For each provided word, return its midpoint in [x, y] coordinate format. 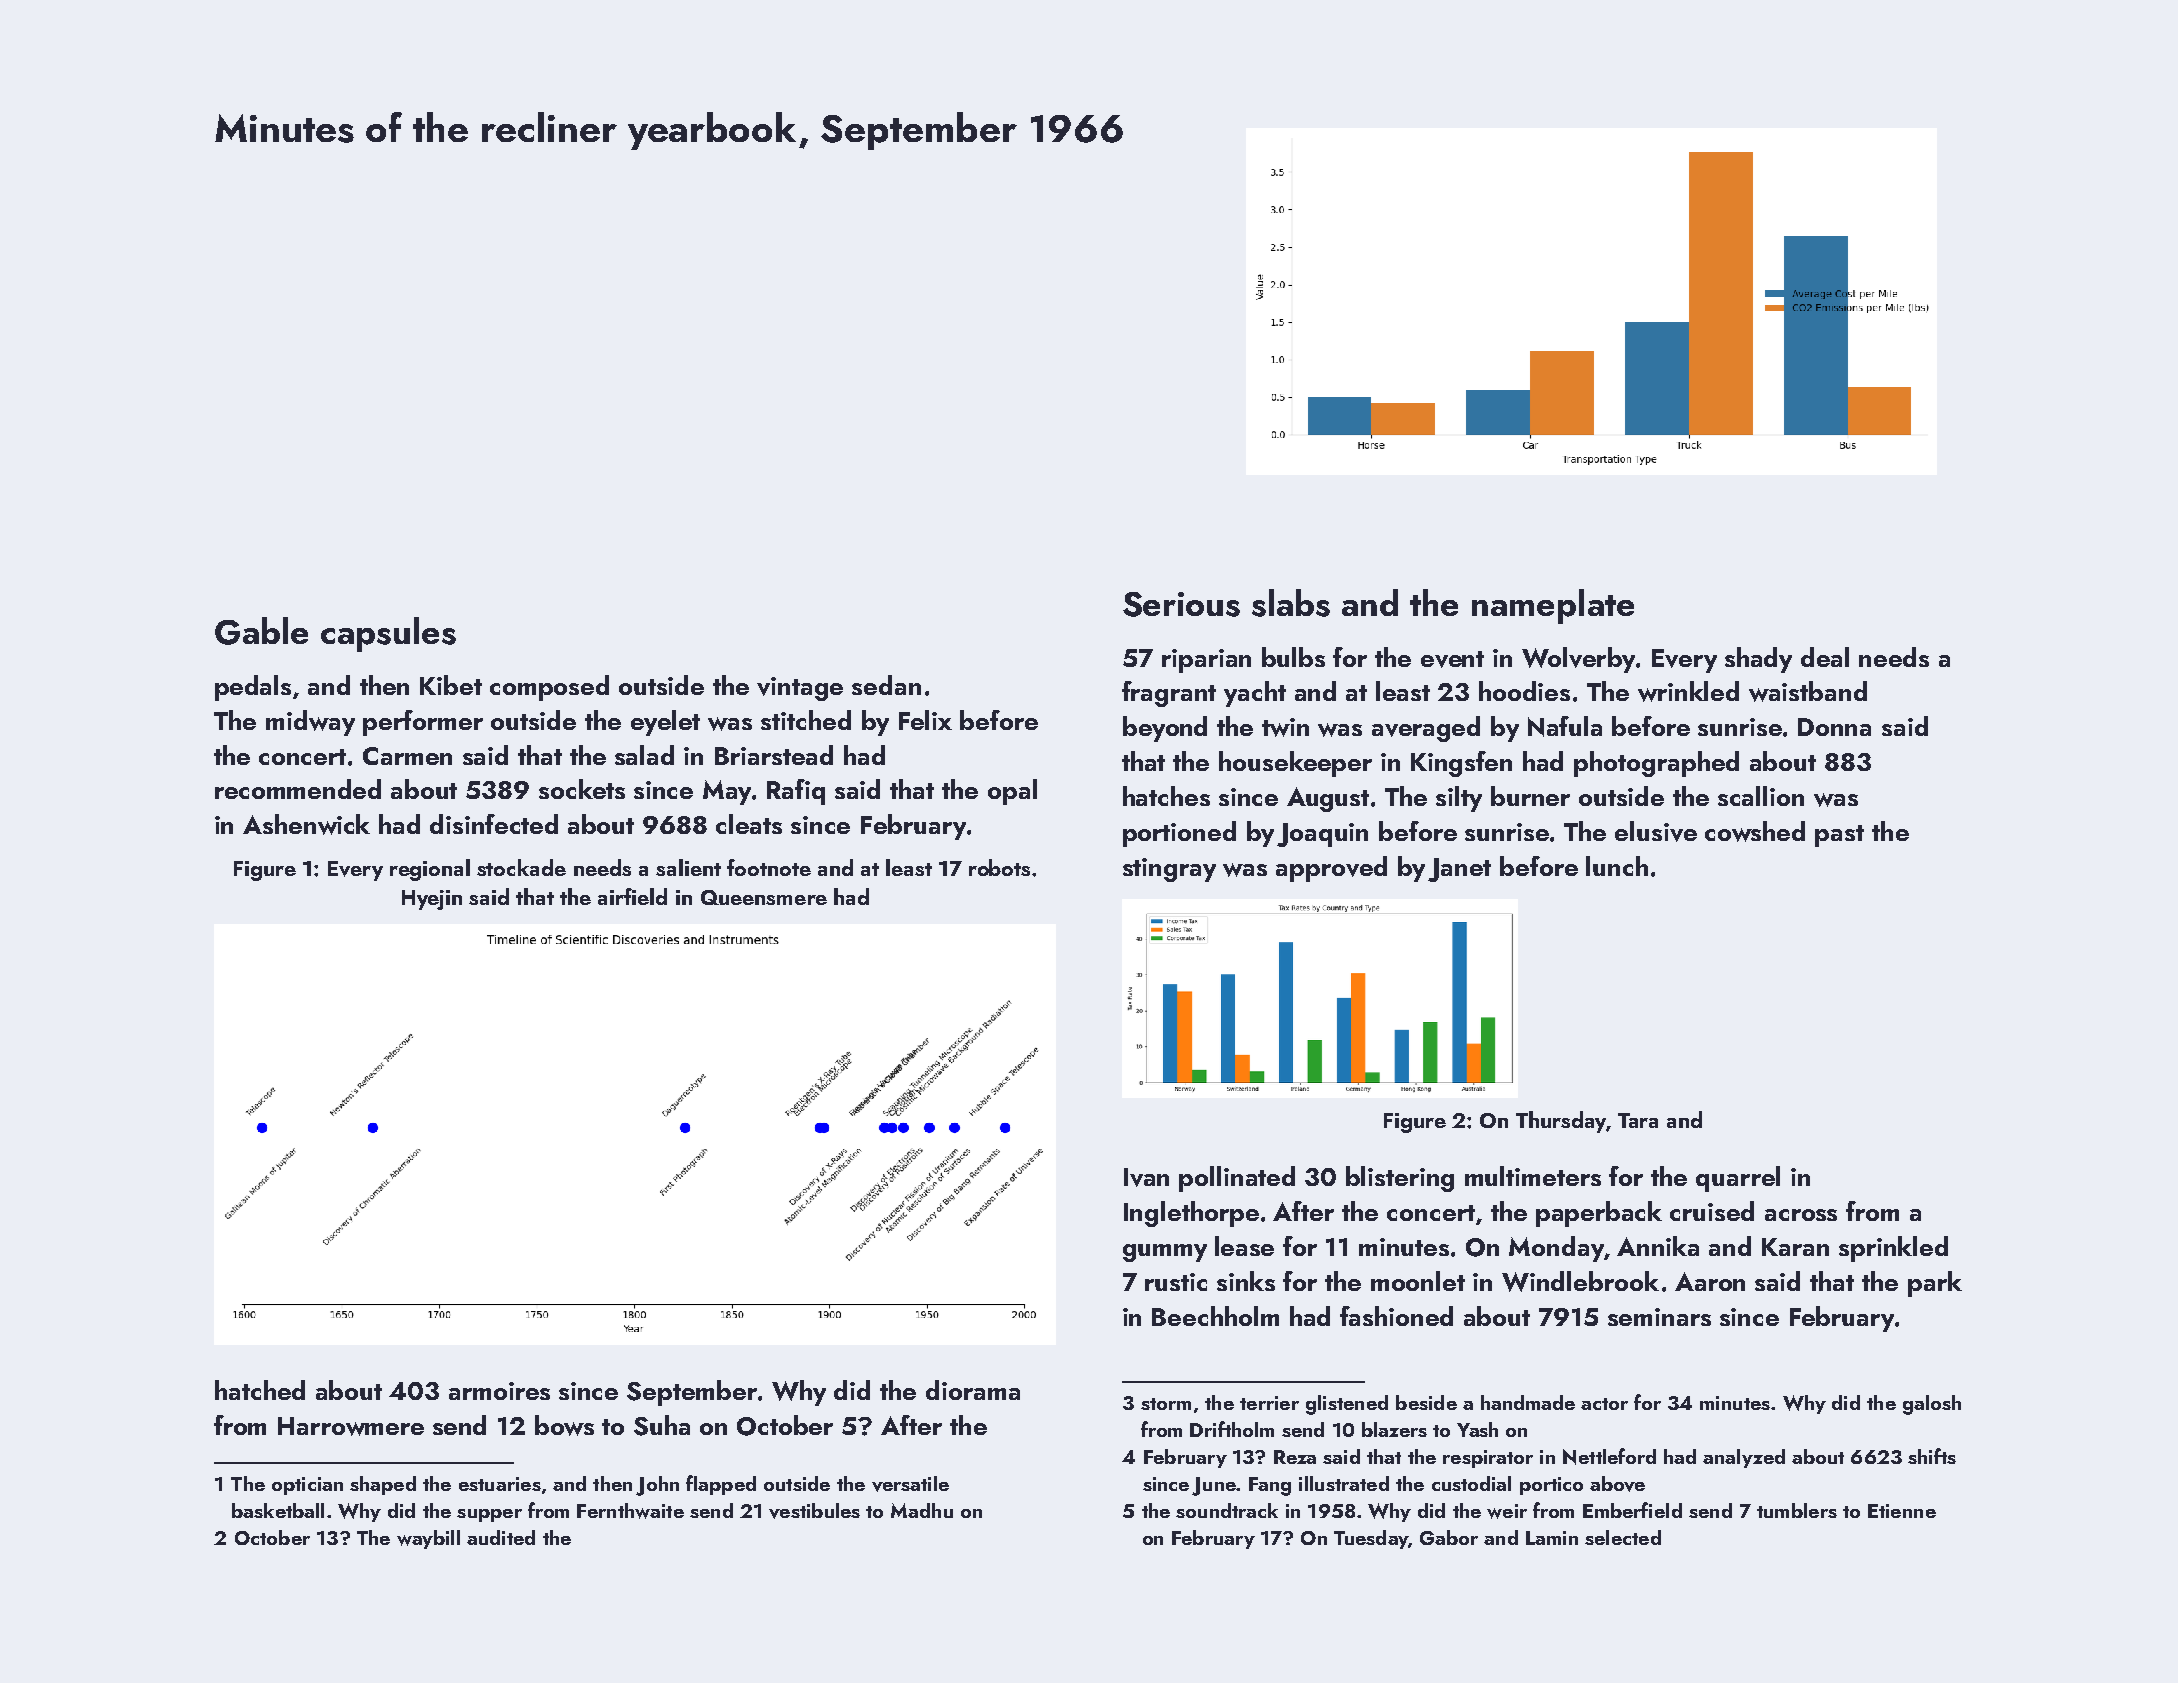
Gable [261, 631]
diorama [973, 1390]
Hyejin [432, 900]
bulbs [1293, 657]
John [657, 1486]
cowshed [1755, 831]
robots [999, 867]
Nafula [1565, 726]
